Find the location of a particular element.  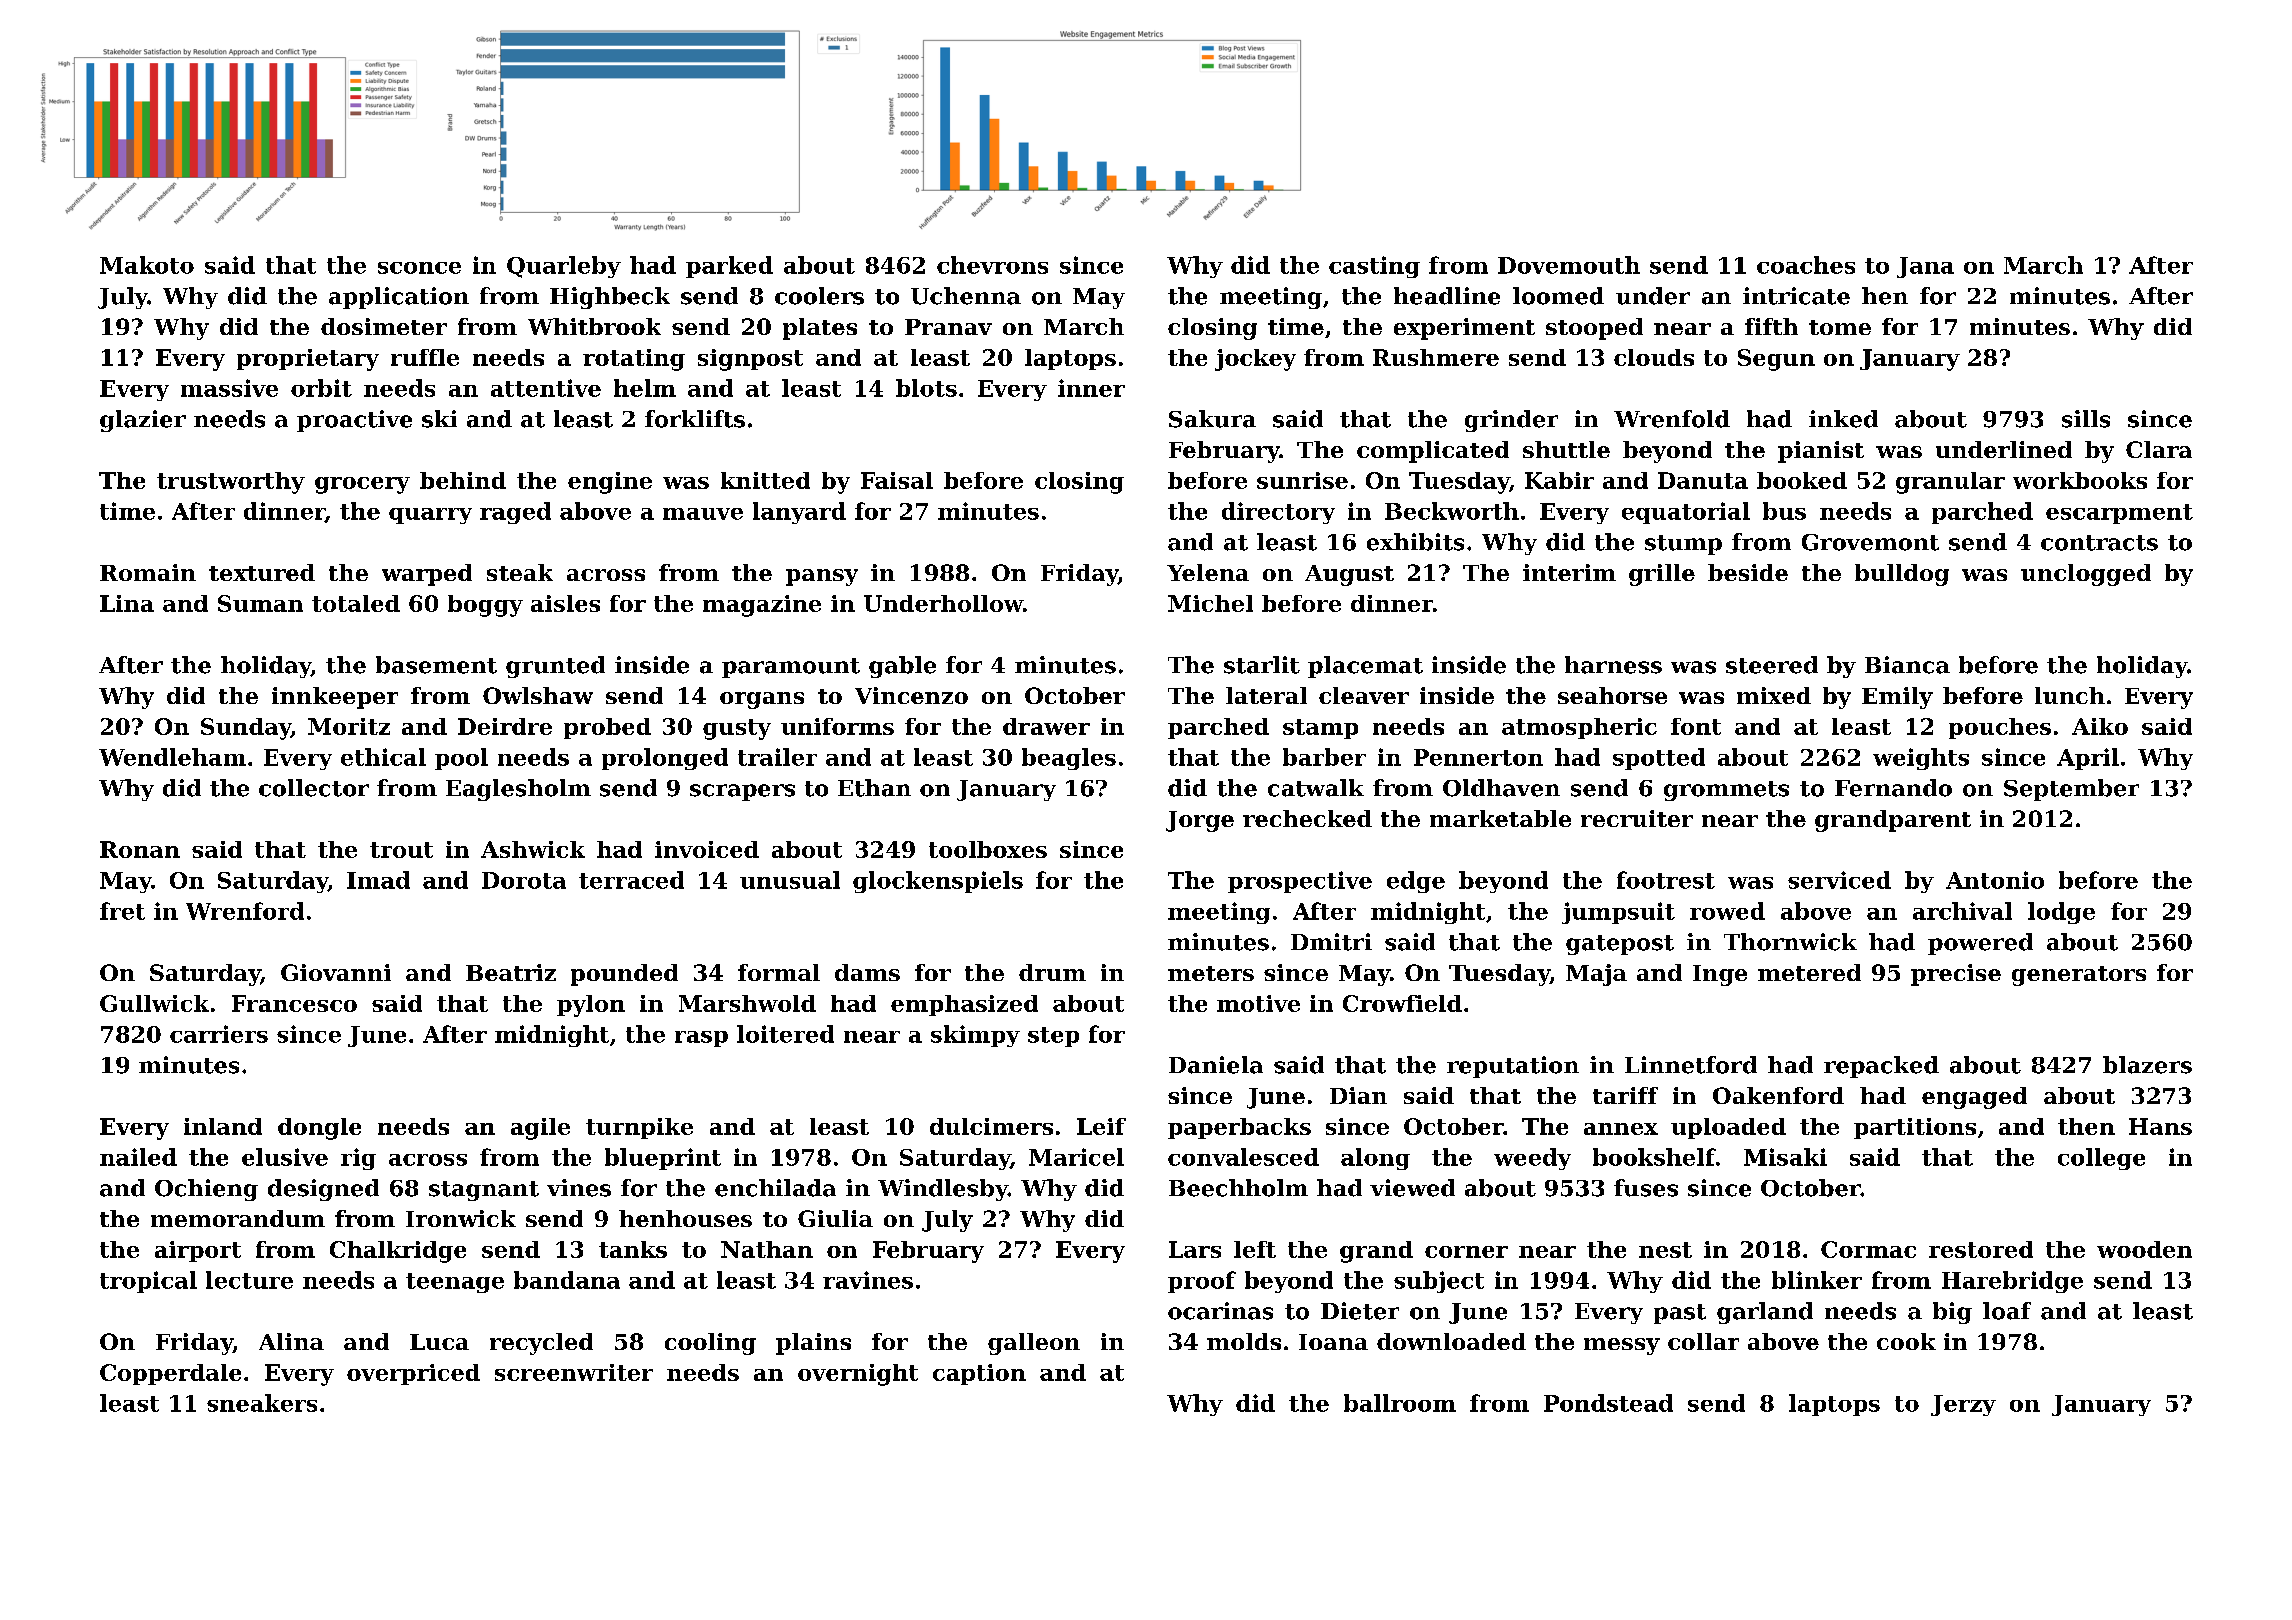

molds is located at coordinates (1244, 1341).
